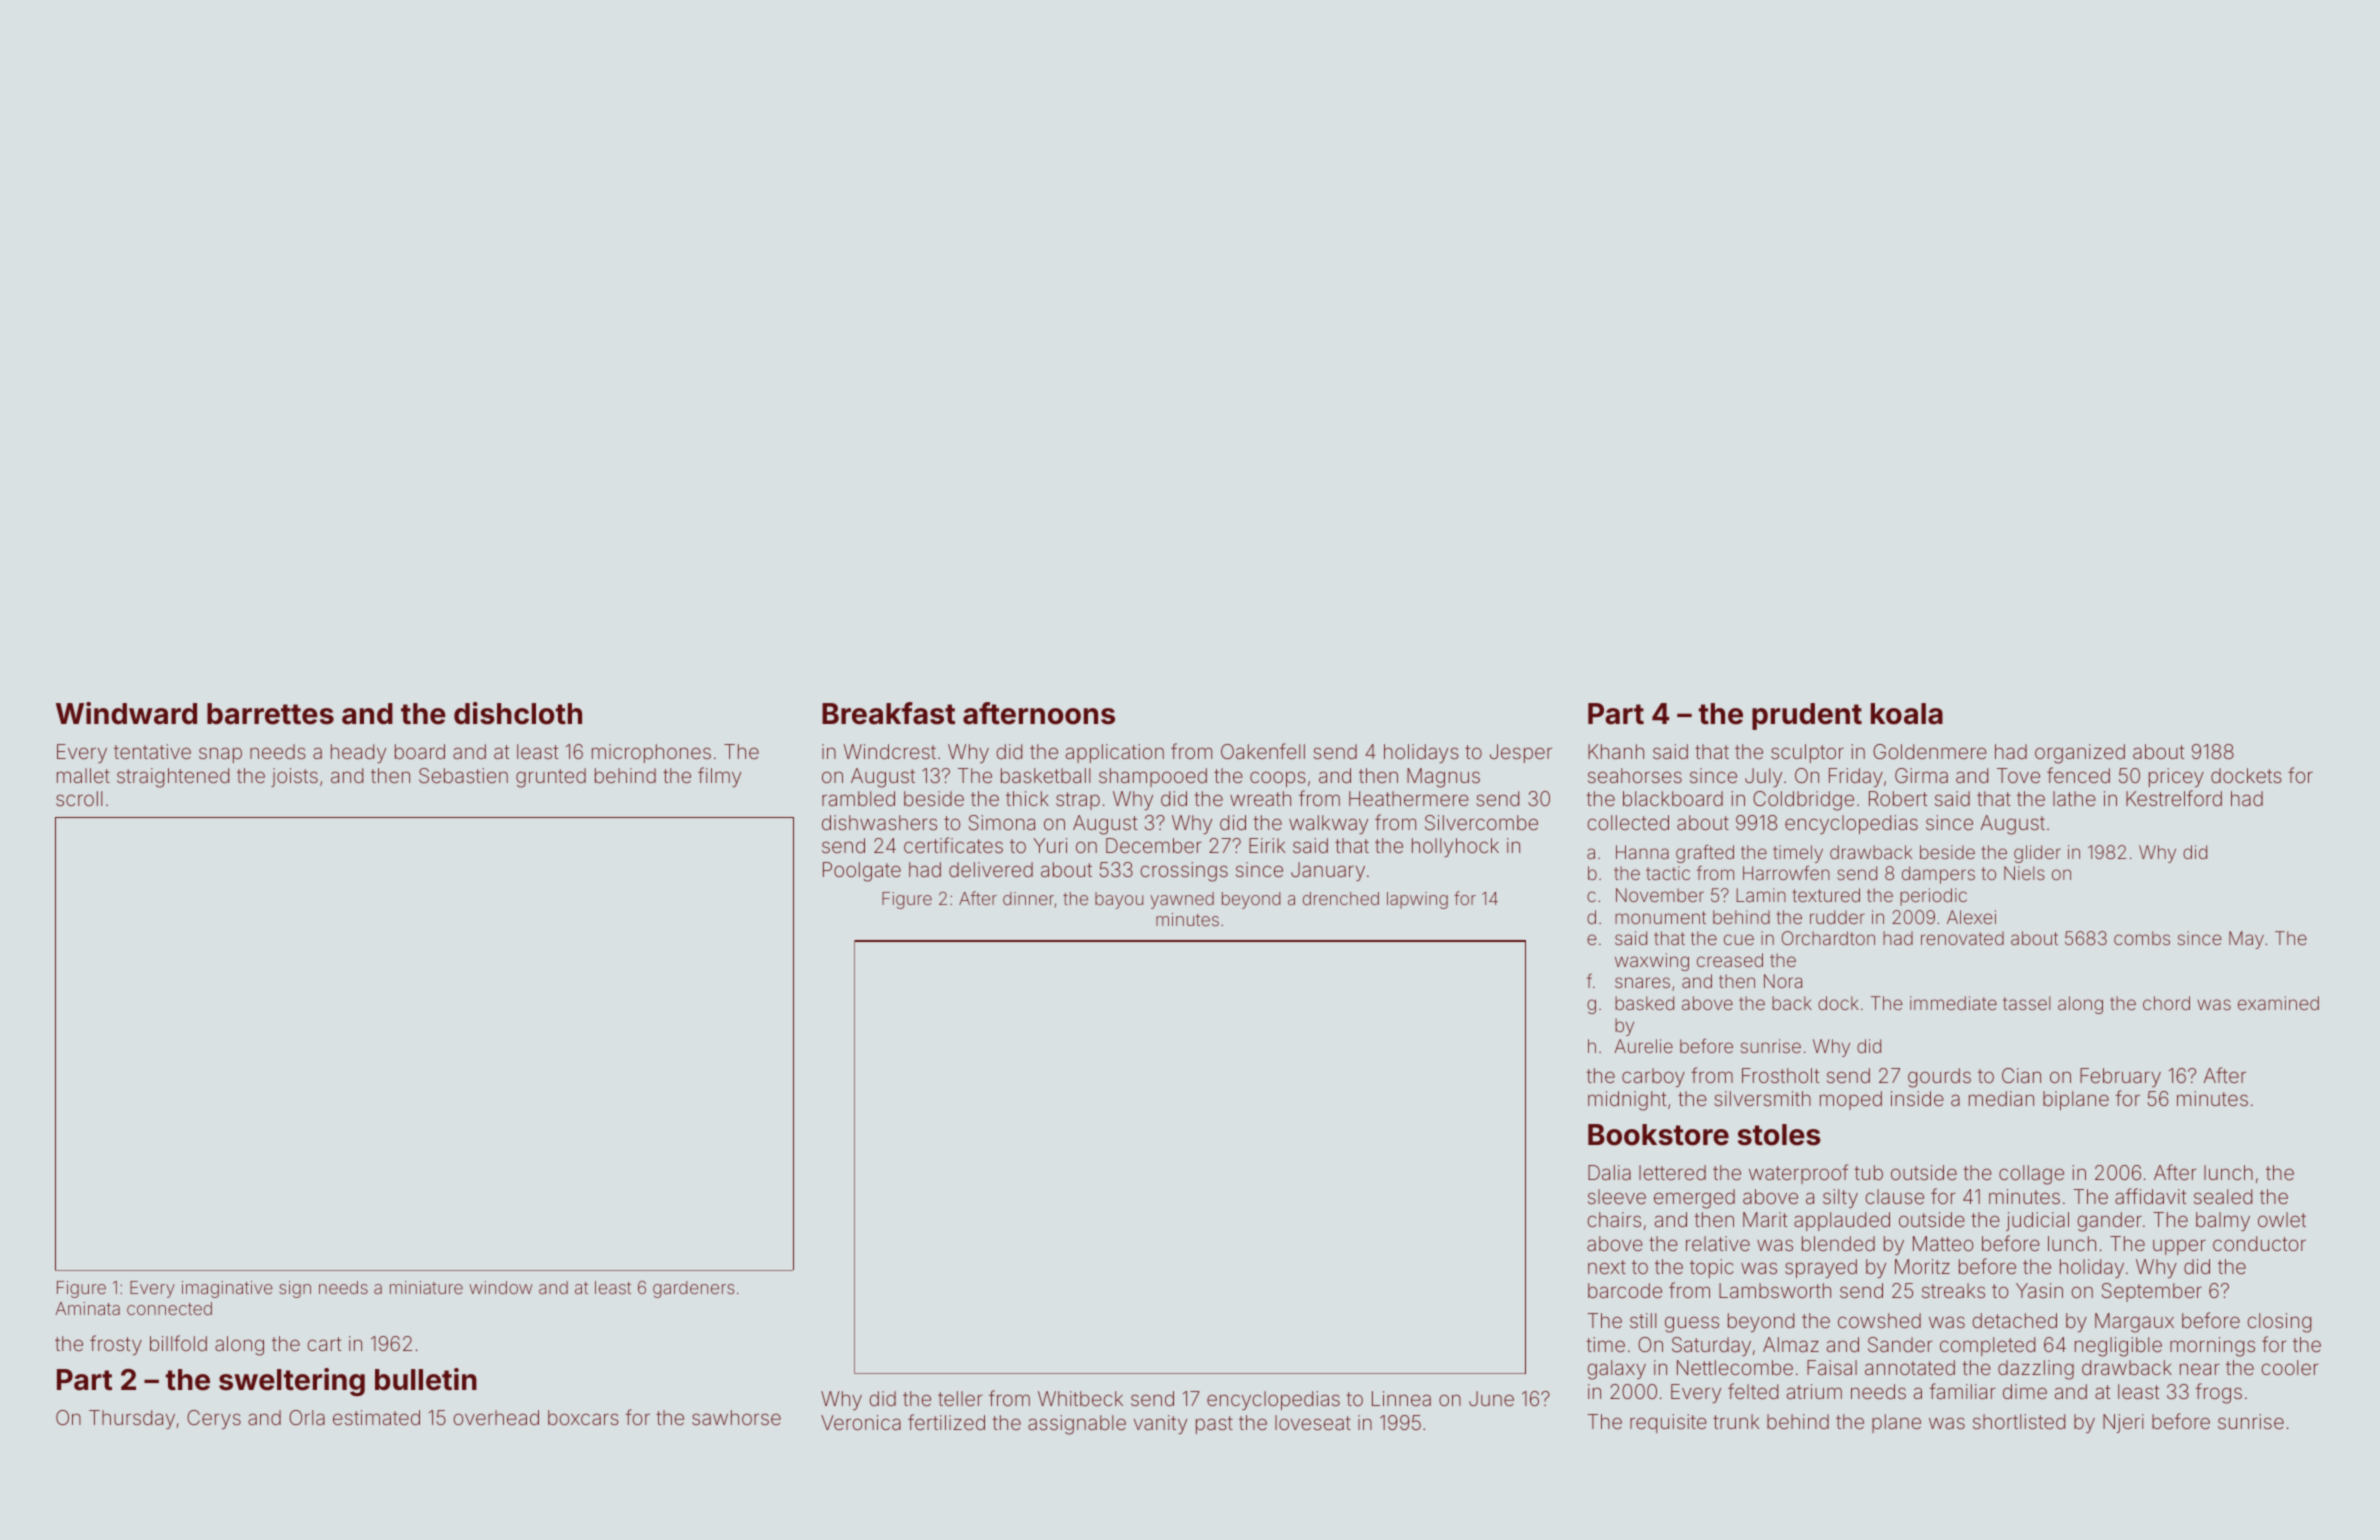 The height and width of the screenshot is (1540, 2380). I want to click on shortlisted, so click(2019, 1421).
